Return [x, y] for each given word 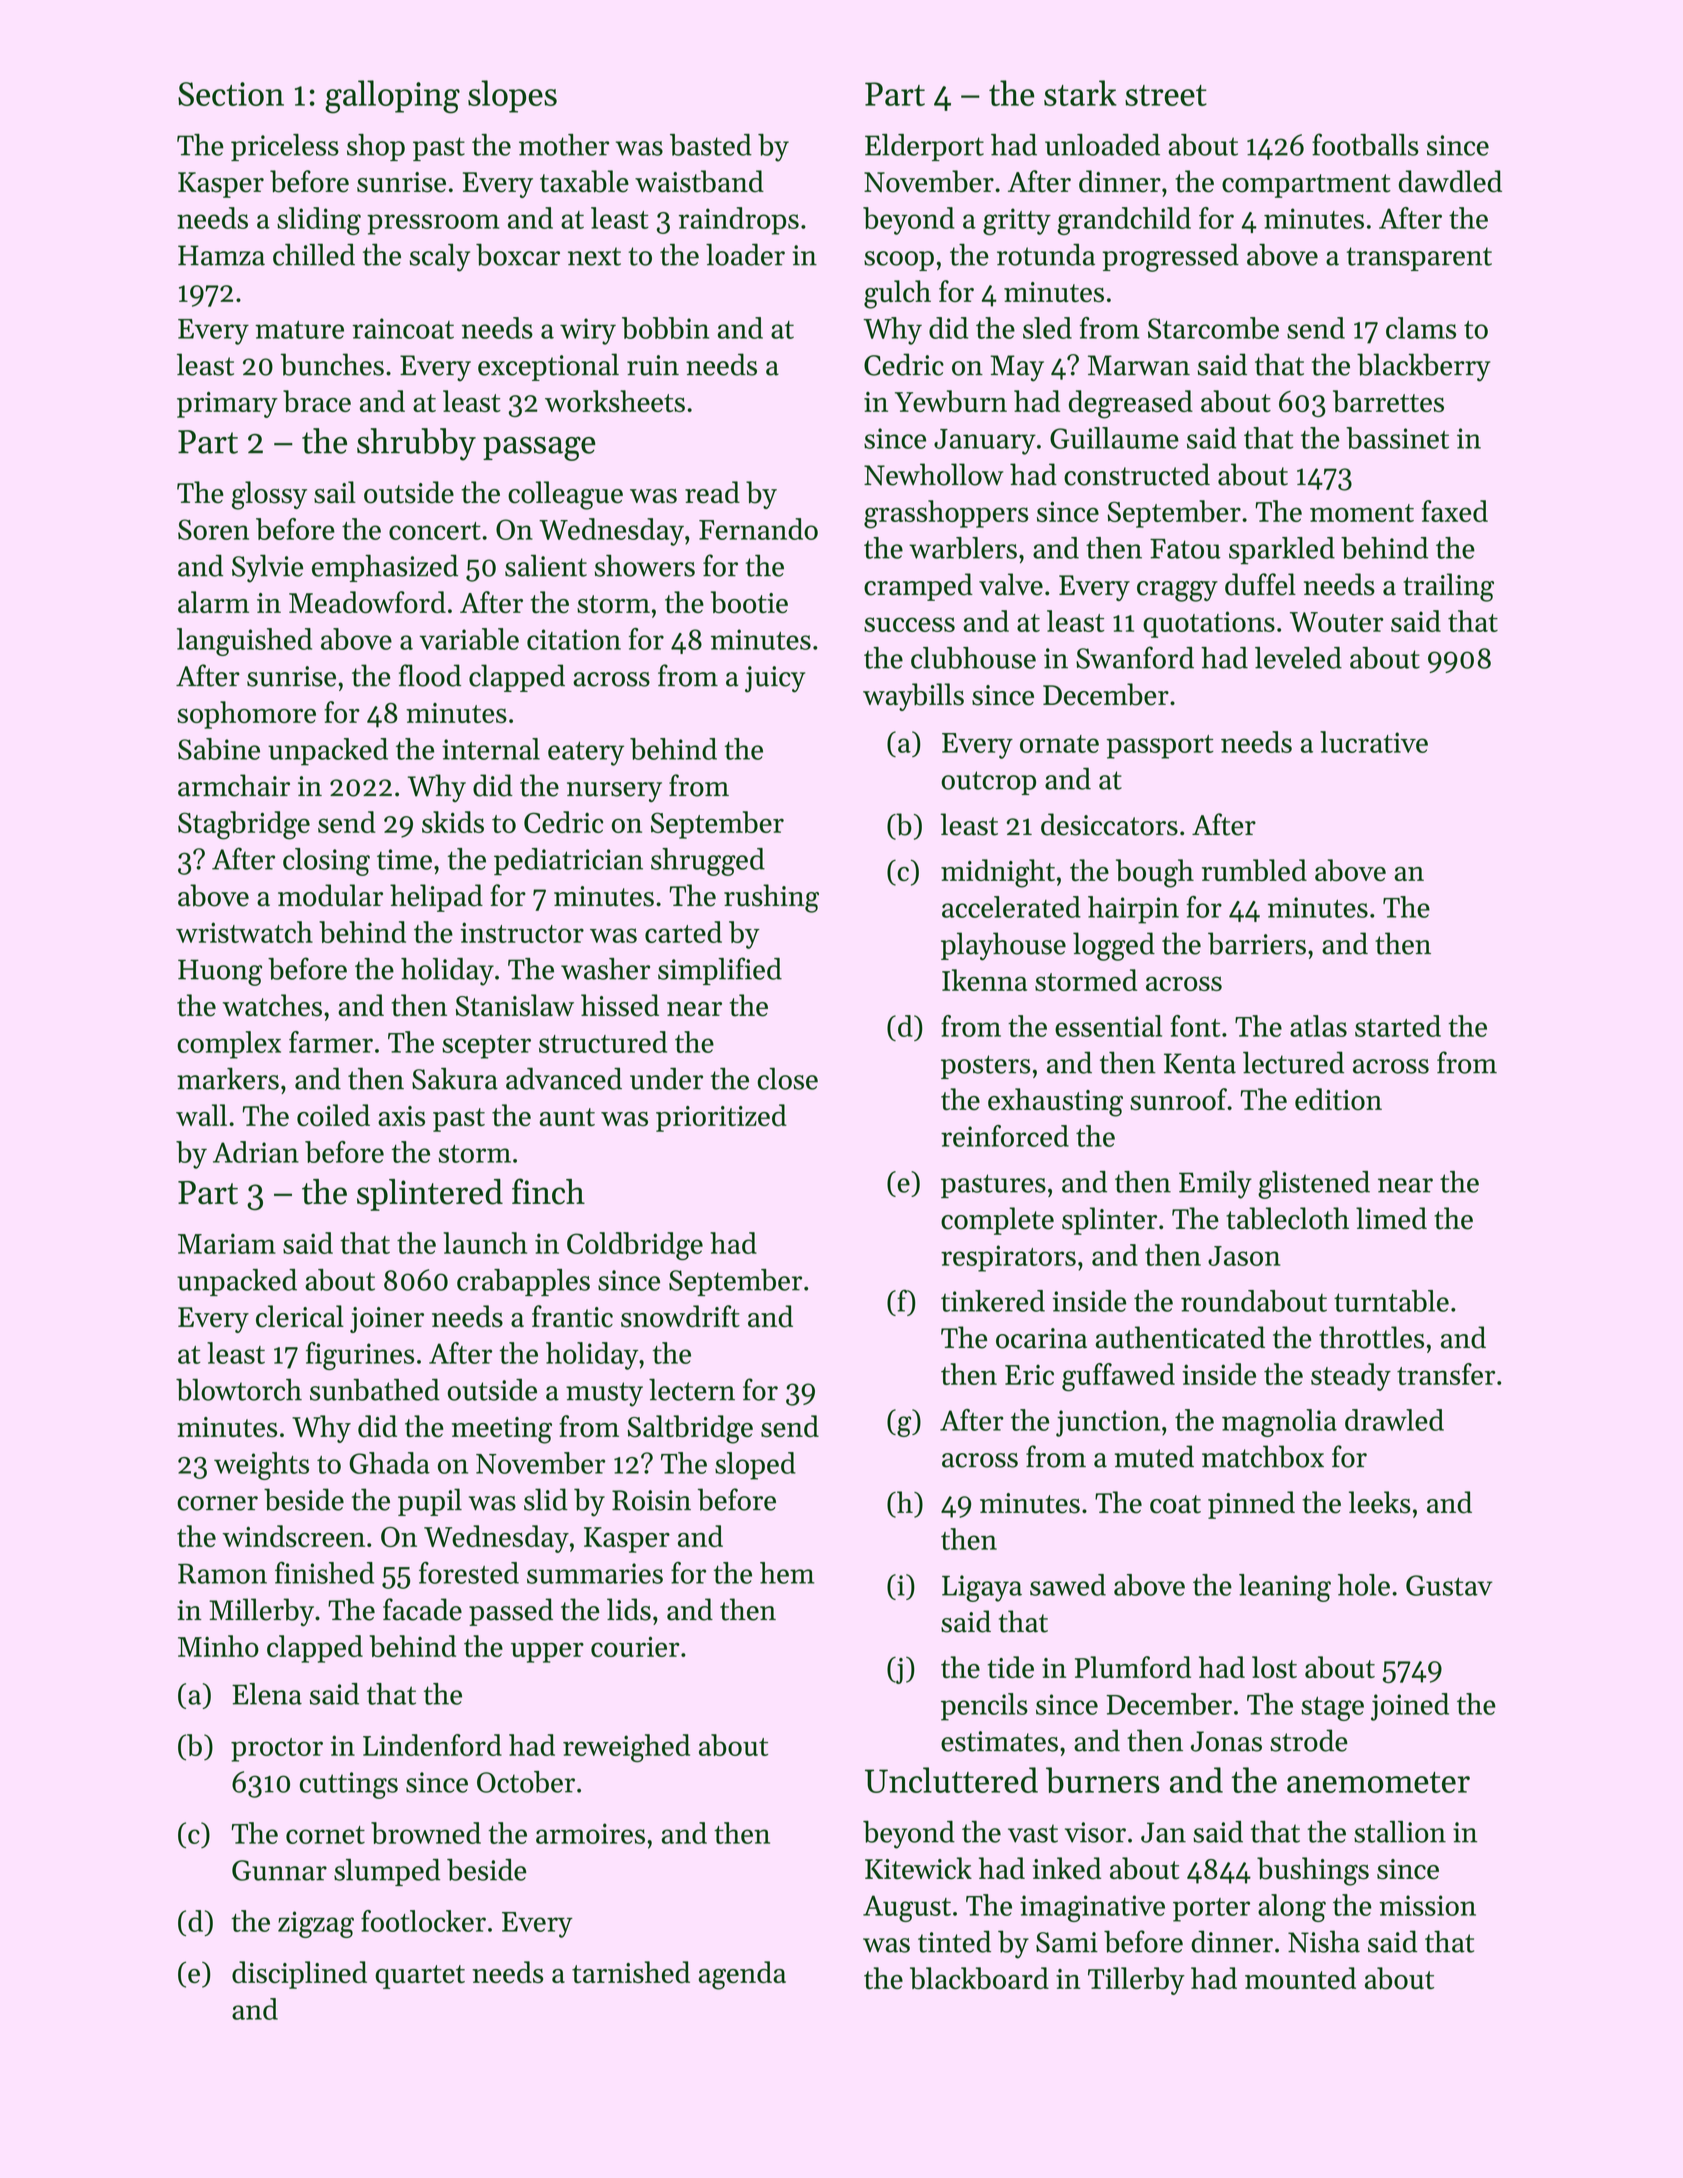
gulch [897, 294]
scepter [486, 1047]
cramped [918, 587]
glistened [1314, 1185]
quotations [1209, 624]
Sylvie [267, 568]
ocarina [1041, 1338]
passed [511, 1612]
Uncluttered [951, 1780]
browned [426, 1833]
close [788, 1078]
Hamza [221, 255]
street [1166, 95]
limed [1391, 1218]
